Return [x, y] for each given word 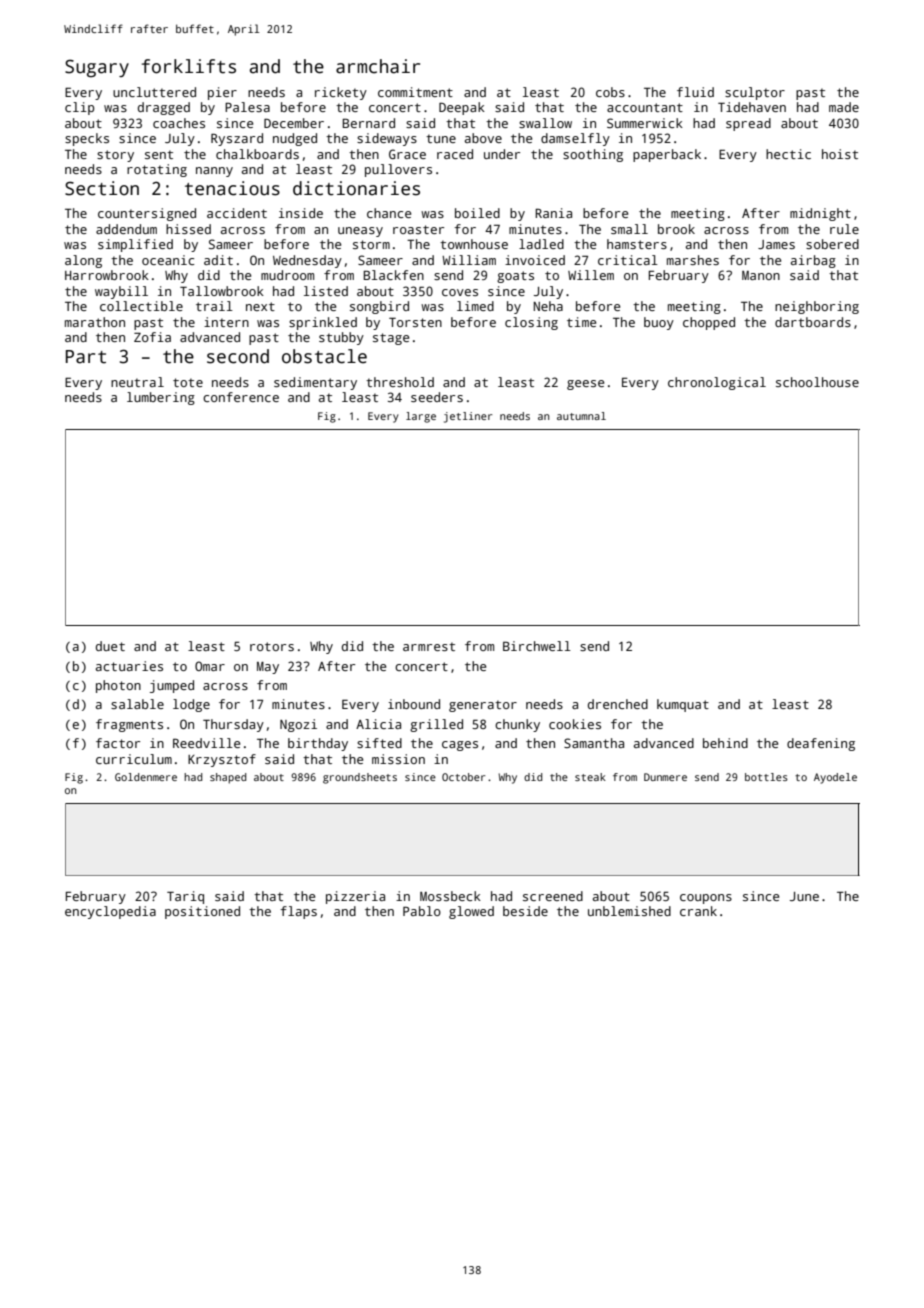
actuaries [129, 666]
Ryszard [237, 139]
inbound [414, 704]
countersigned [147, 214]
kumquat [683, 705]
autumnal [581, 416]
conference [241, 397]
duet [110, 646]
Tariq [185, 897]
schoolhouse [817, 382]
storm [371, 244]
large [421, 417]
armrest [429, 646]
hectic [788, 154]
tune [441, 138]
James [776, 244]
